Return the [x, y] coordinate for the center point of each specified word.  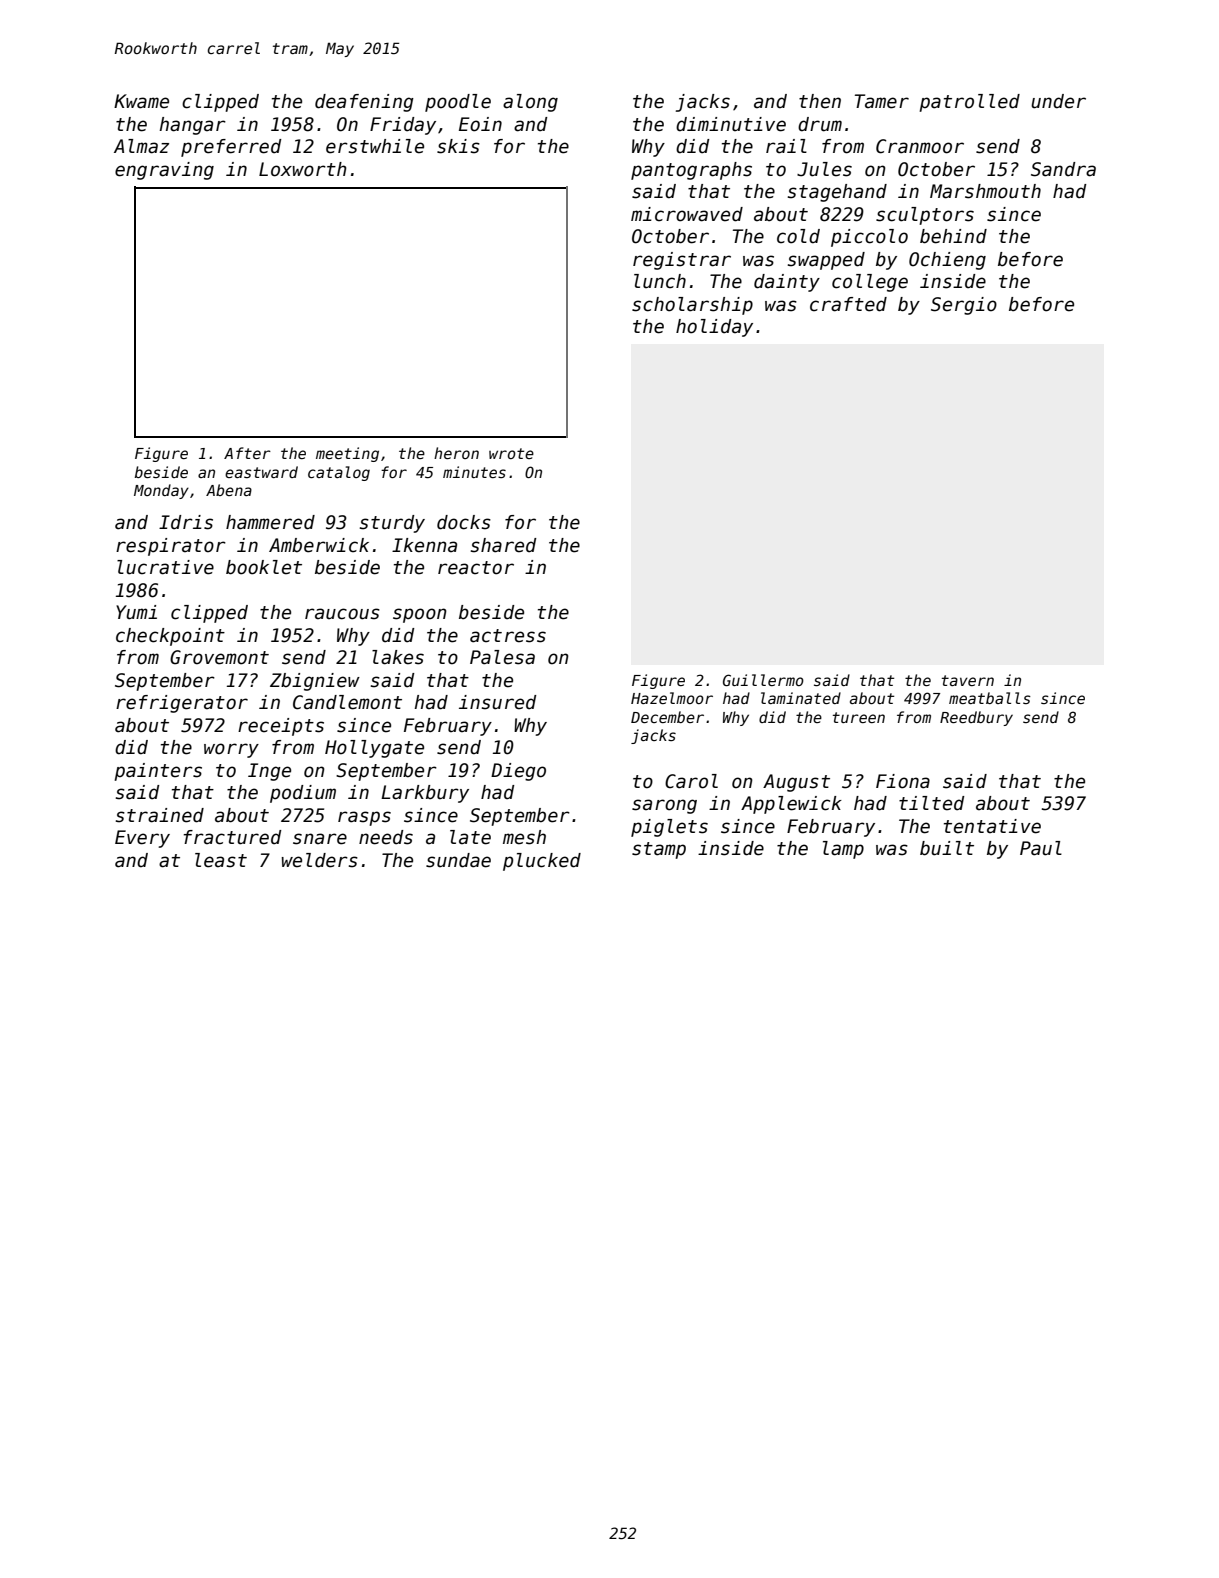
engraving [164, 171]
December [667, 717]
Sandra [1063, 169]
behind [953, 236]
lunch [660, 281]
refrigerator [182, 704]
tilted [931, 803]
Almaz [141, 146]
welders [320, 860]
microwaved [687, 214]
